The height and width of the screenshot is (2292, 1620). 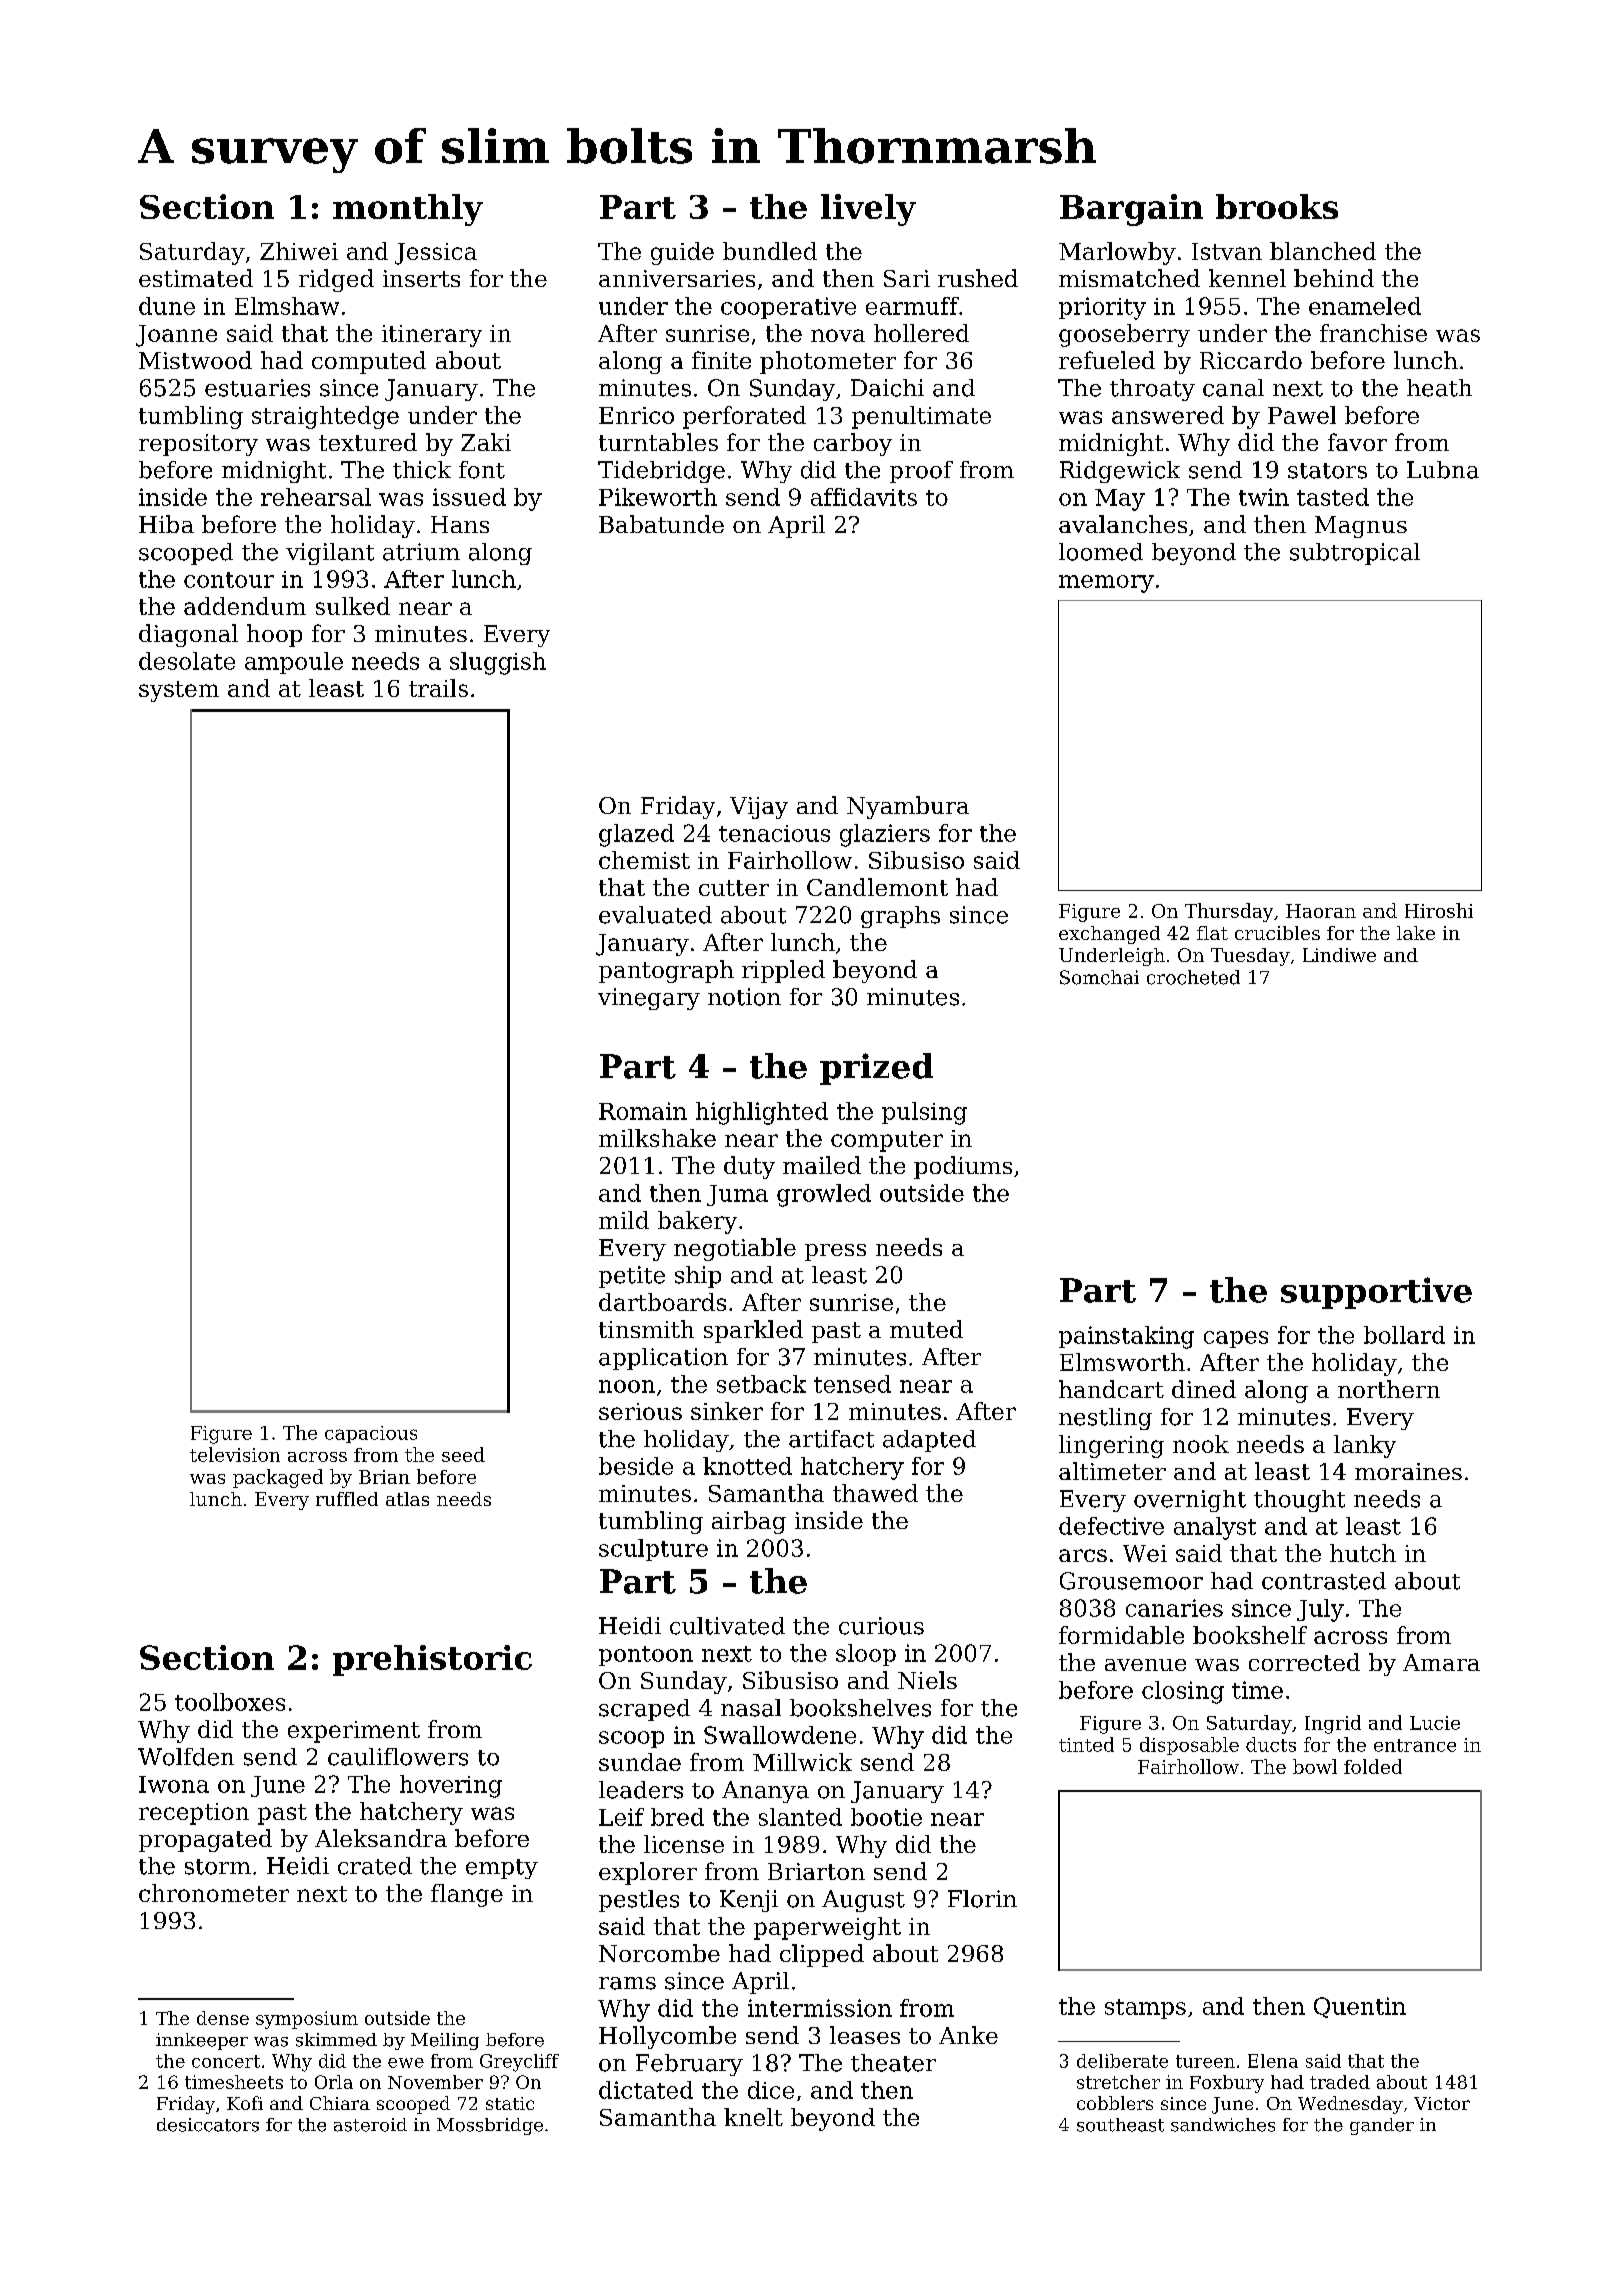 I want to click on monthly, so click(x=408, y=210).
